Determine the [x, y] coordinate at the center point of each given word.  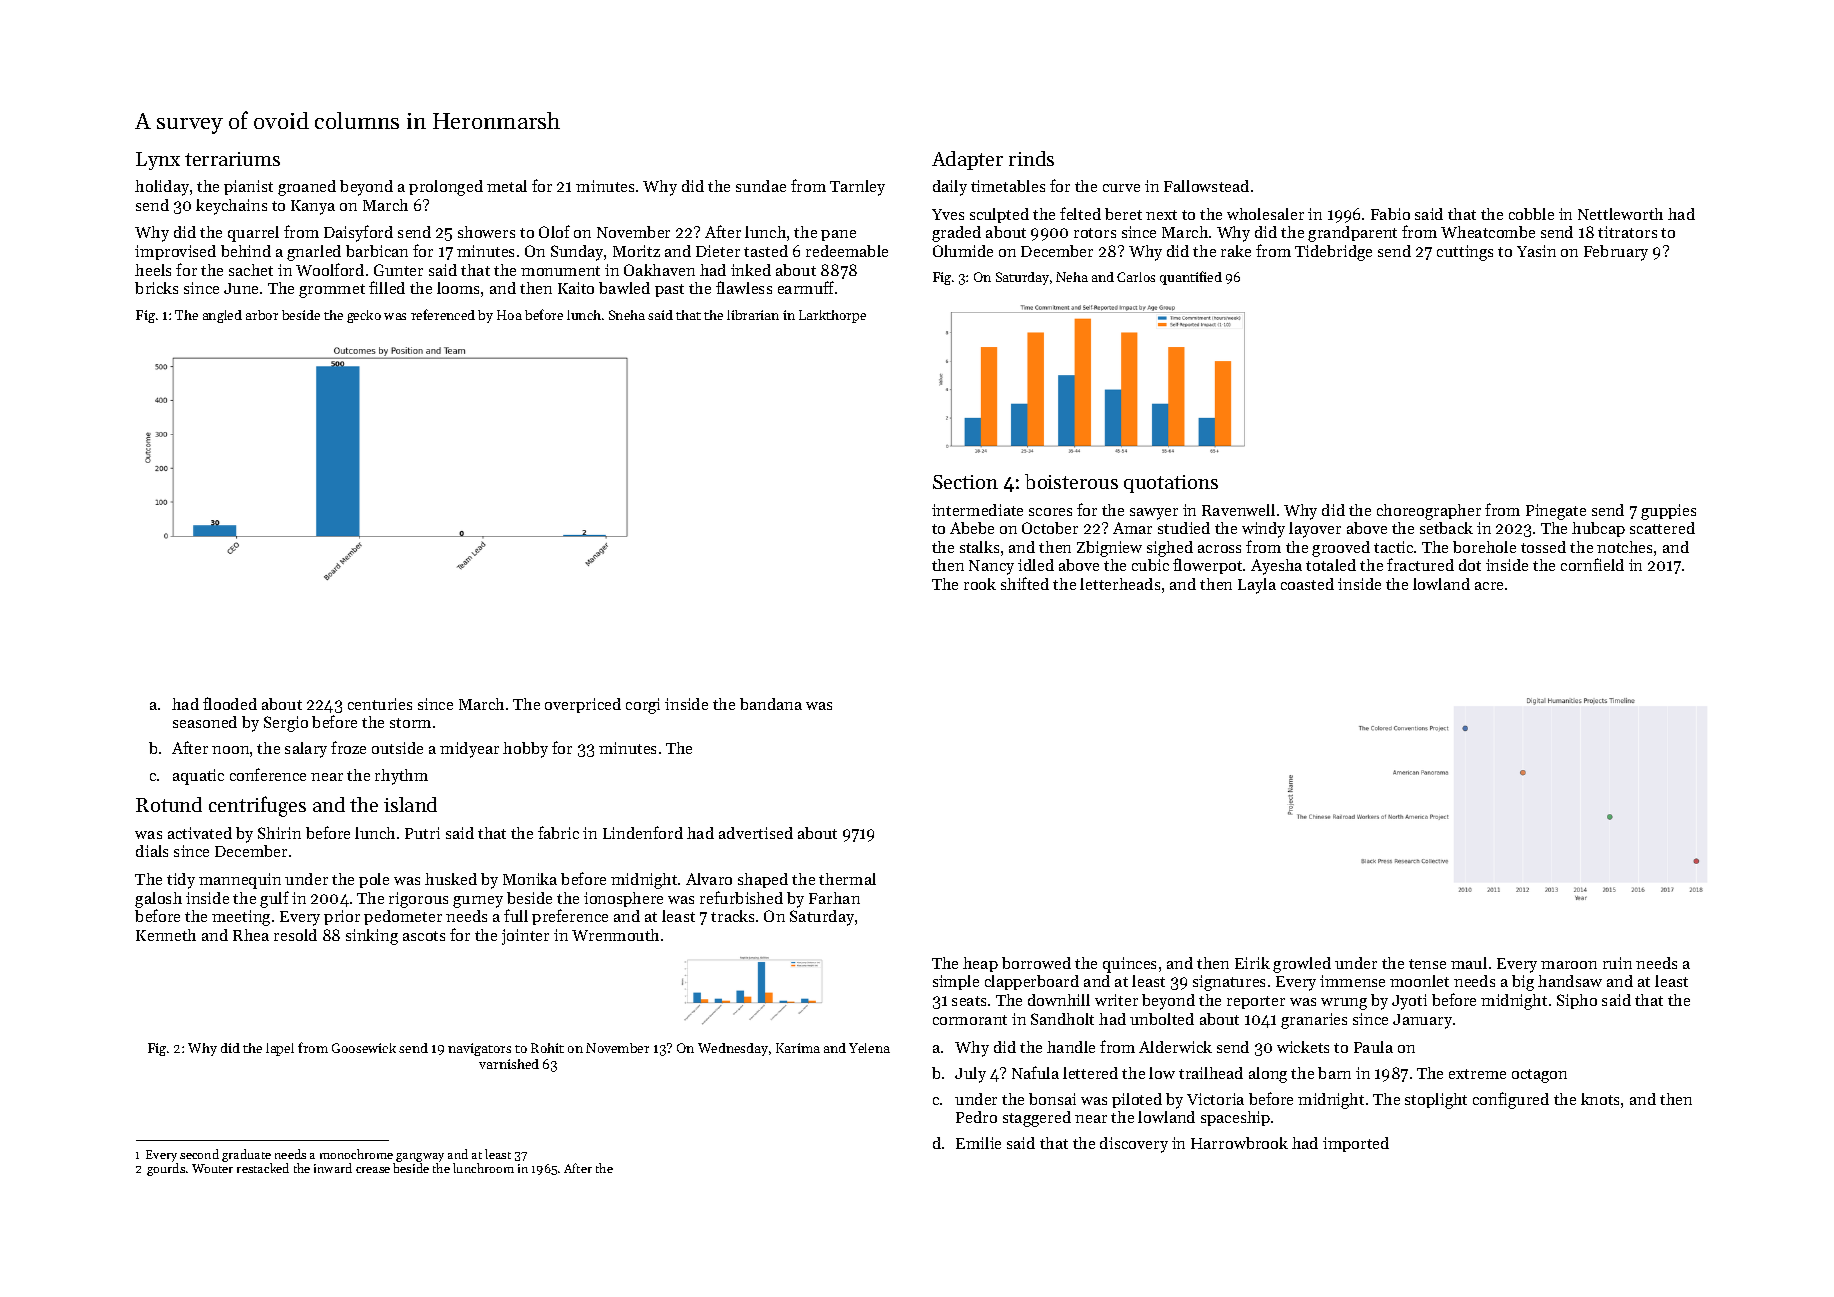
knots [1600, 1099]
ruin [1617, 963]
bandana [771, 704]
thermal [847, 879]
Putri [422, 833]
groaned [307, 188]
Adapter [967, 160]
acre [1489, 586]
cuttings [1465, 253]
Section [965, 482]
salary [306, 750]
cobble [1531, 214]
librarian [753, 315]
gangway [420, 1157]
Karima [798, 1048]
